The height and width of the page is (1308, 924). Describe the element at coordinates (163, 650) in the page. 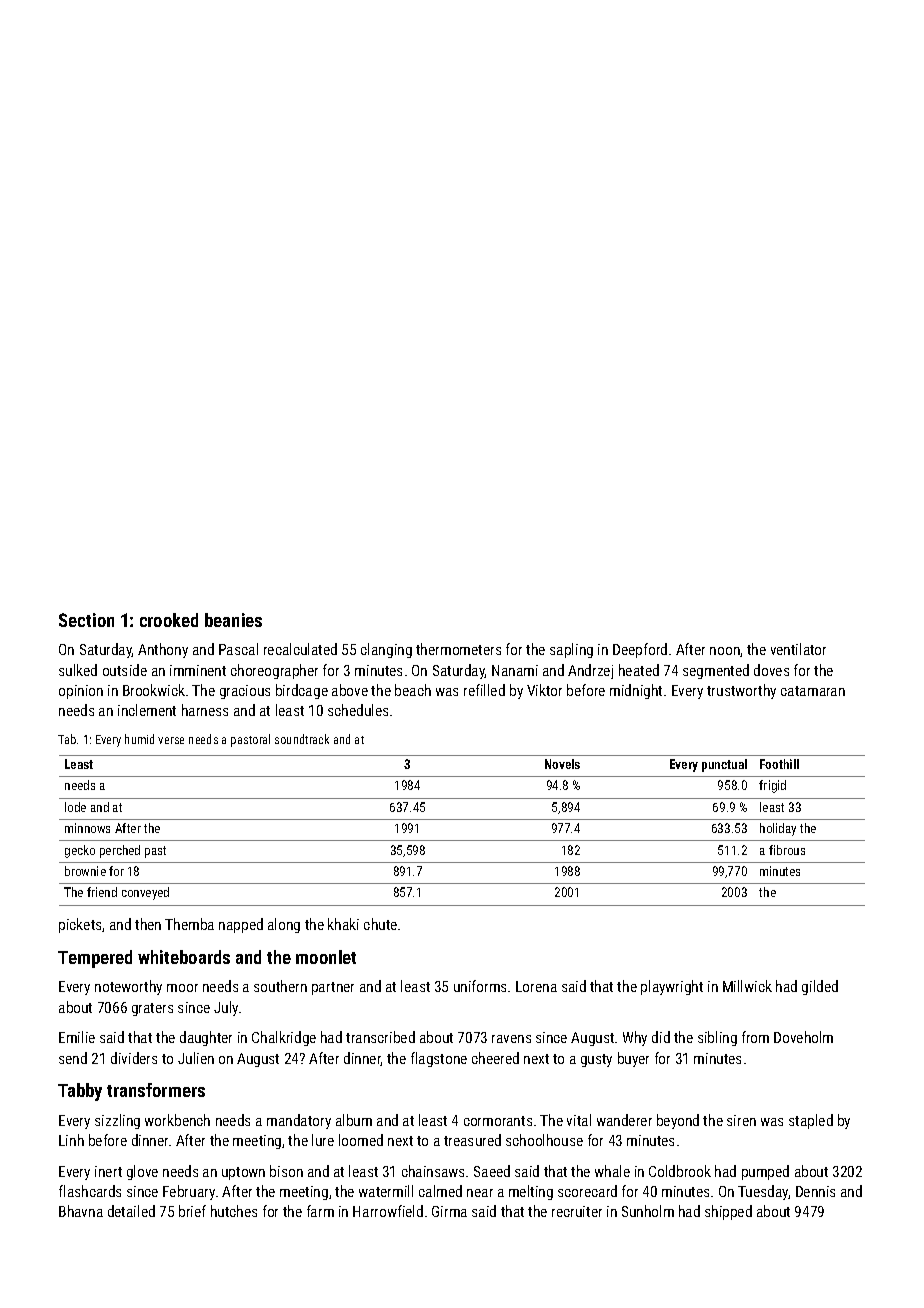

I see `Anthony` at that location.
